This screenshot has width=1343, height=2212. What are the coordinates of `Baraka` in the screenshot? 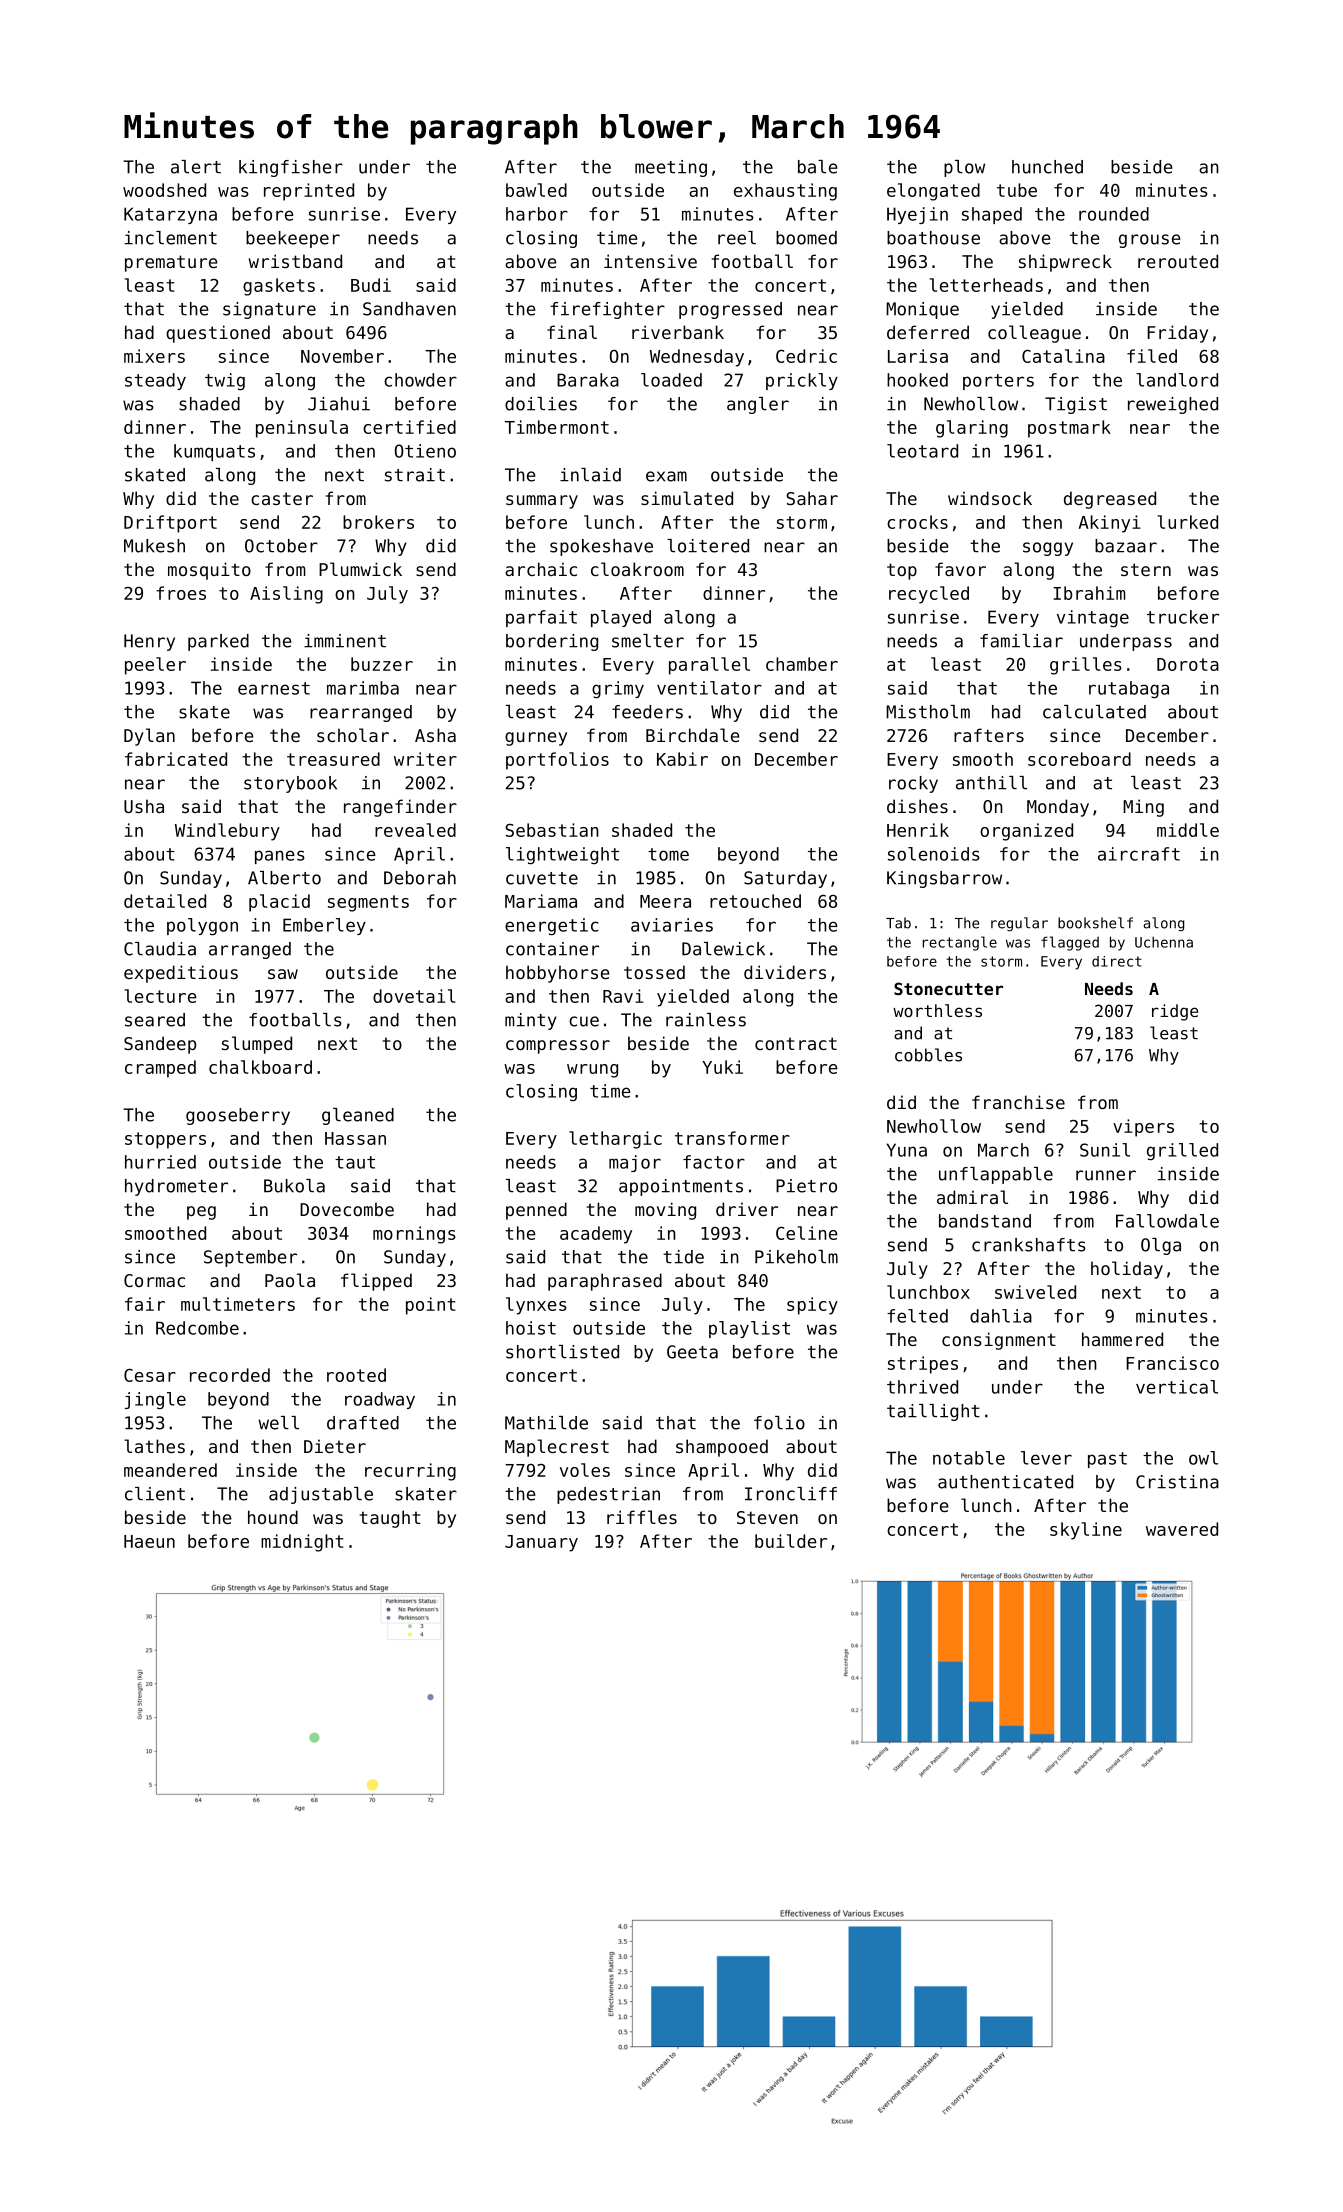 It's located at (588, 380).
